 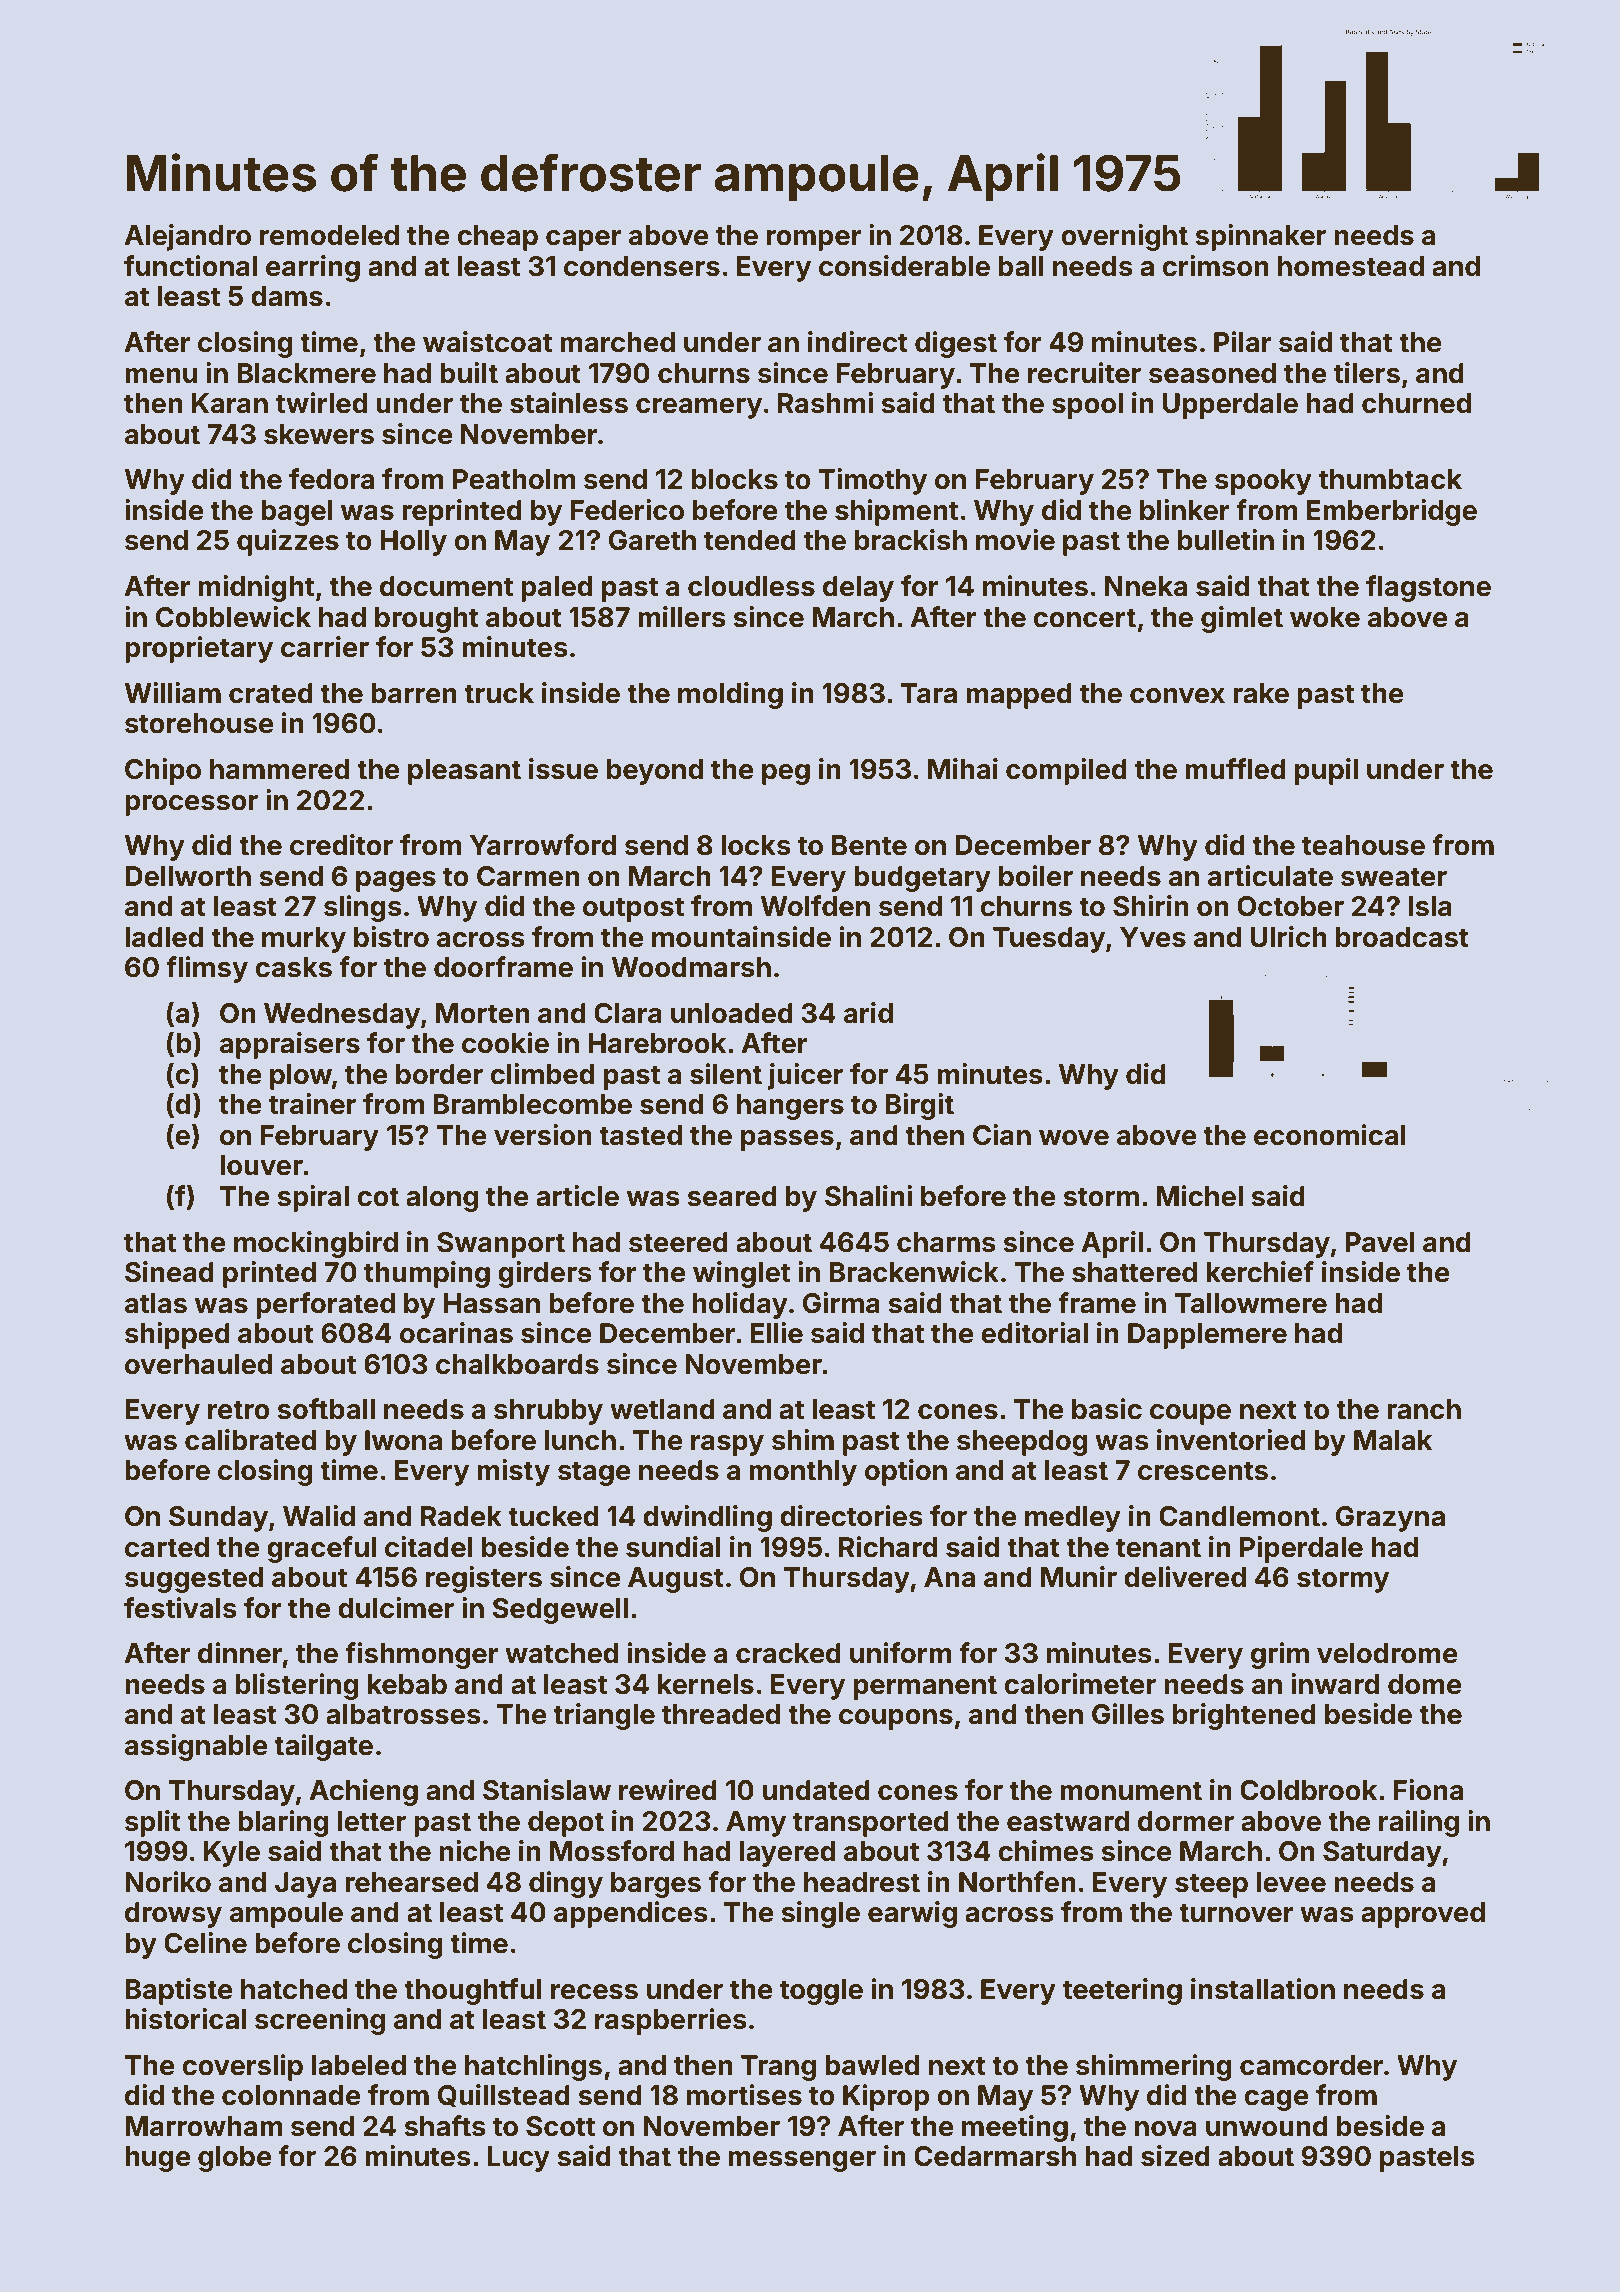 What do you see at coordinates (1351, 266) in the screenshot?
I see `homestead` at bounding box center [1351, 266].
